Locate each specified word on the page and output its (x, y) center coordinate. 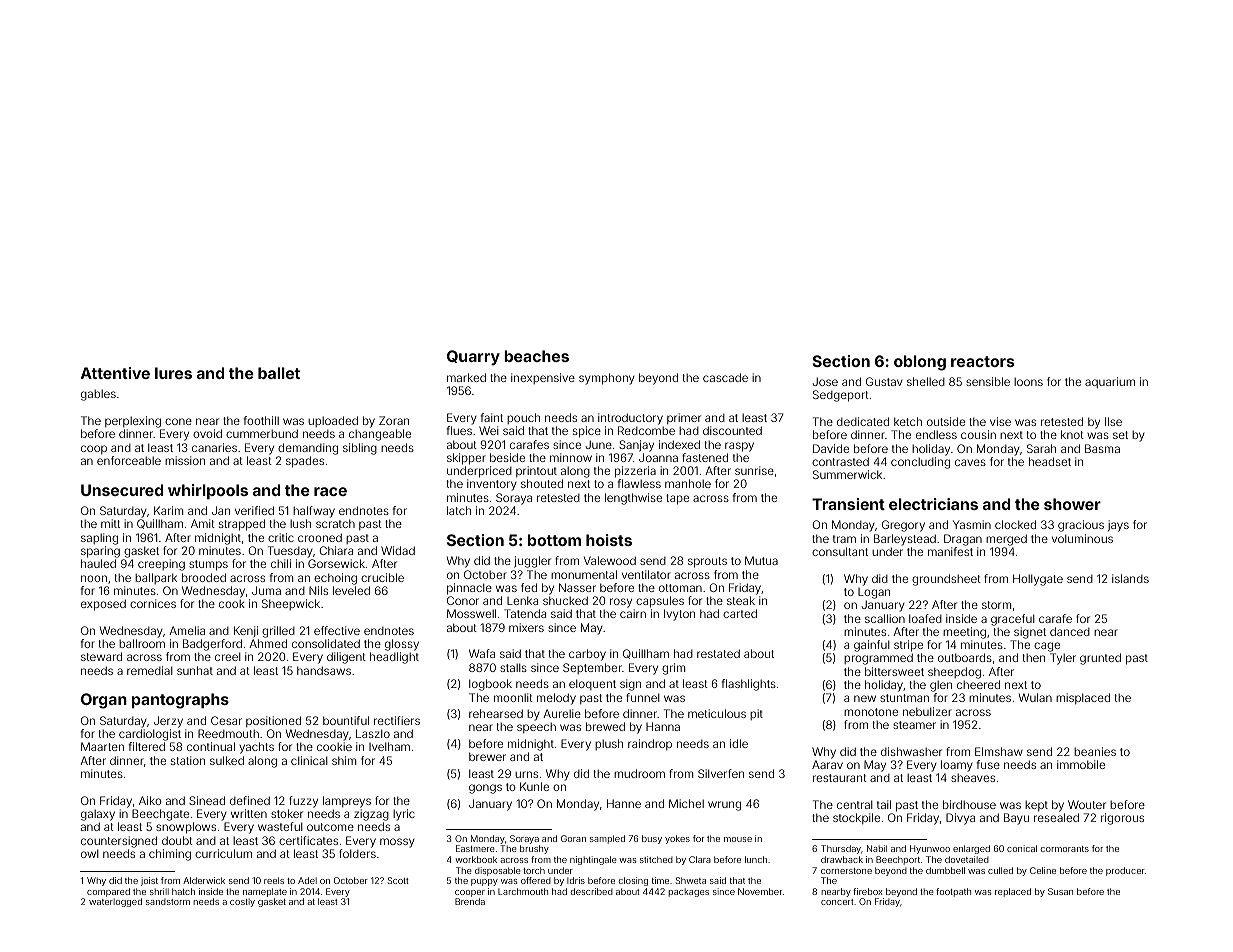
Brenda (470, 901)
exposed (103, 605)
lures (173, 373)
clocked (1015, 524)
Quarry (473, 358)
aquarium (1110, 382)
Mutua (761, 560)
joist (149, 881)
